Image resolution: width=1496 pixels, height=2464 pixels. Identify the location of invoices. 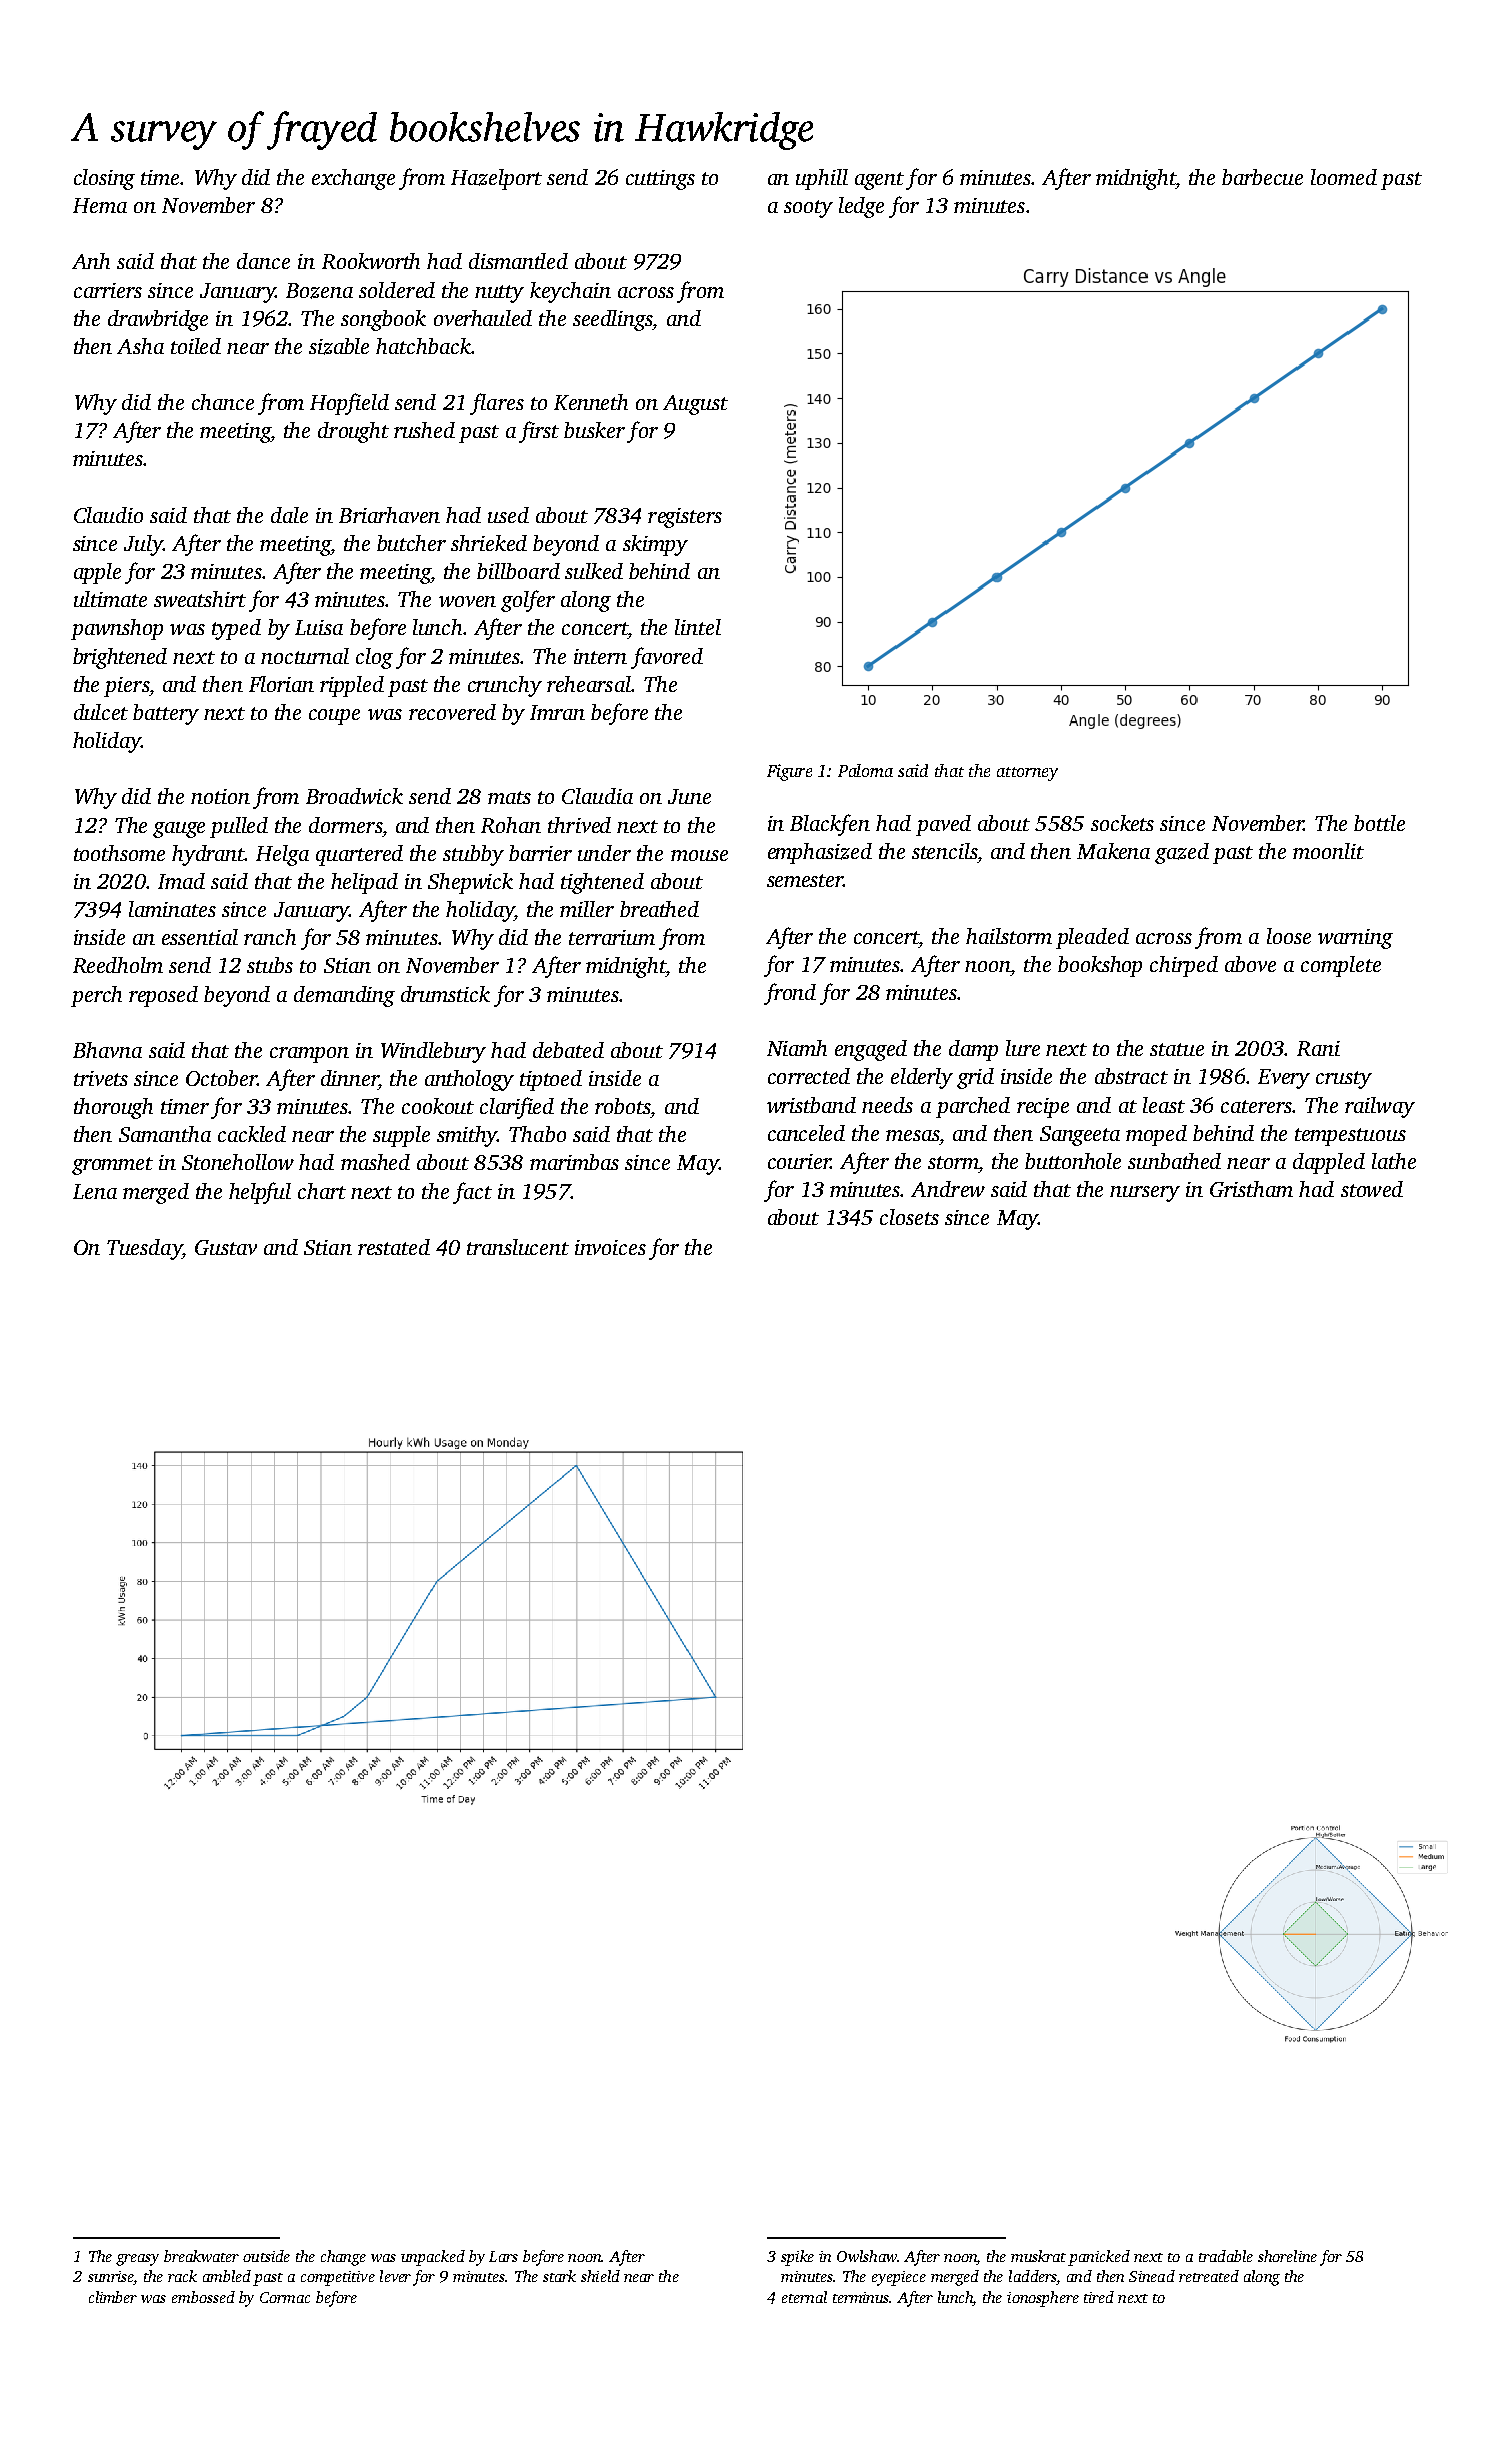
(610, 1247).
